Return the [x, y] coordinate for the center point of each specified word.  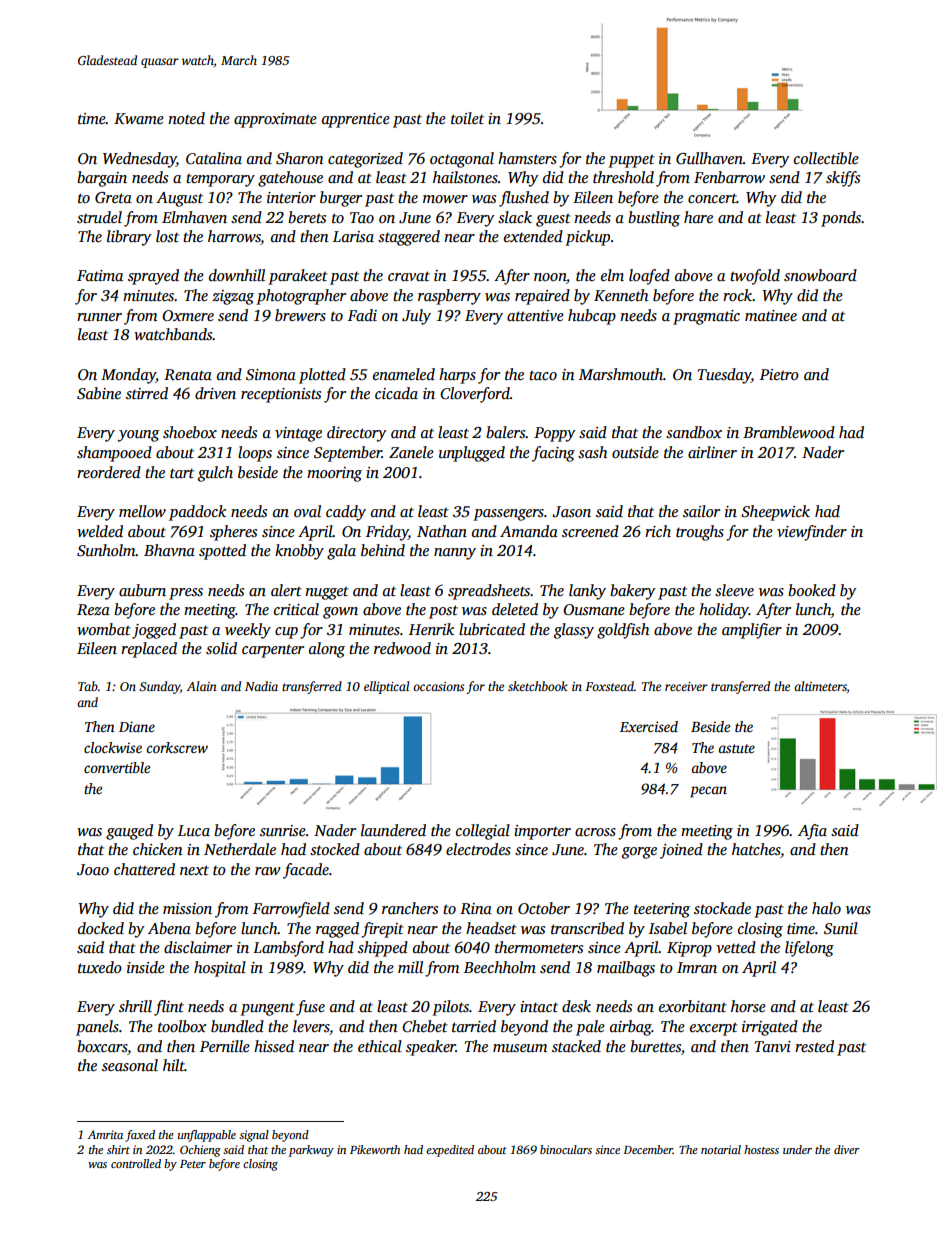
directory [356, 434]
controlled [136, 1163]
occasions [438, 686]
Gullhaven [709, 158]
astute [737, 748]
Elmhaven [194, 217]
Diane [137, 726]
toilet [467, 118]
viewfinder [812, 533]
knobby [299, 552]
